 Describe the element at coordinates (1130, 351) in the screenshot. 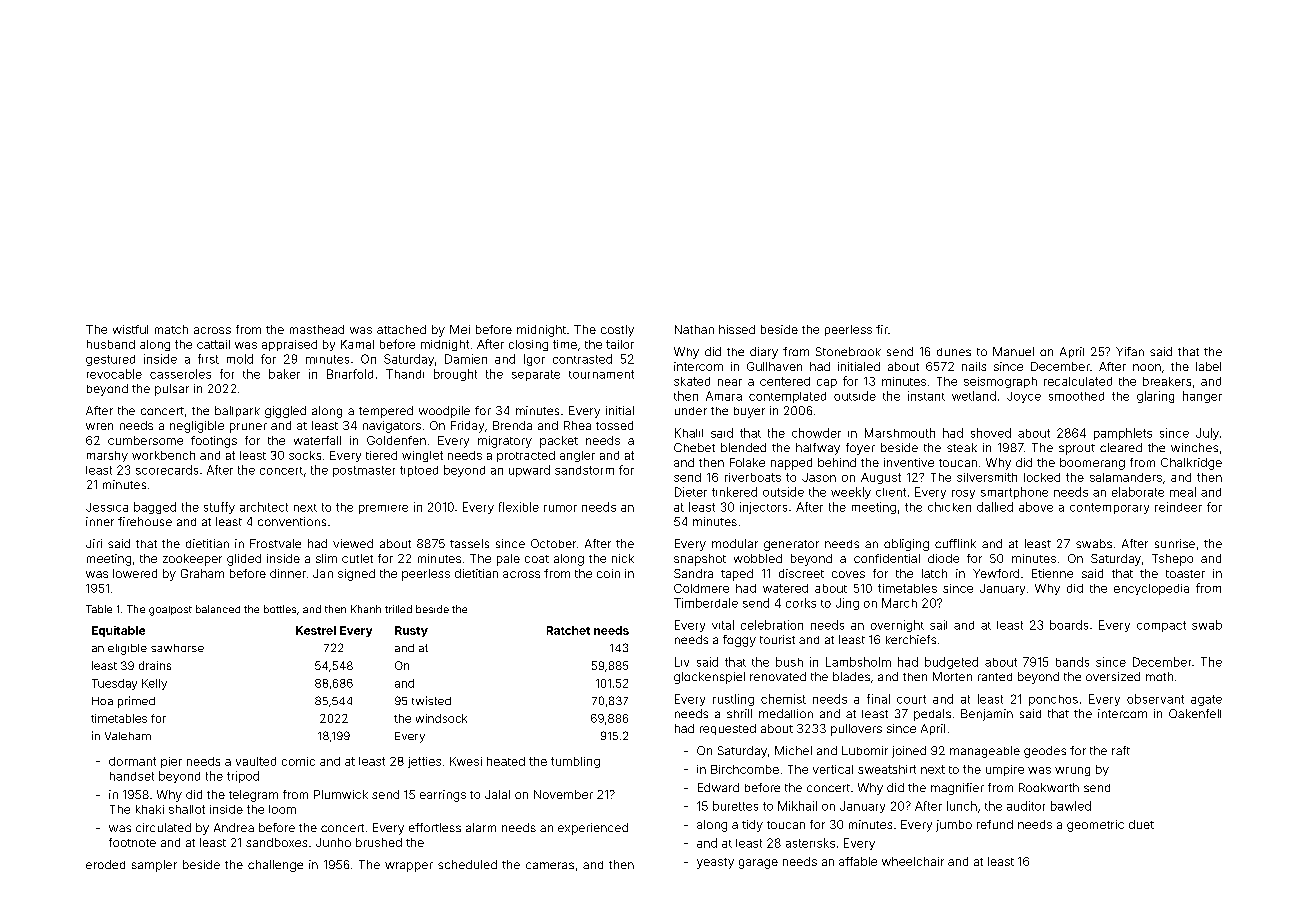

I see `Yifan` at that location.
